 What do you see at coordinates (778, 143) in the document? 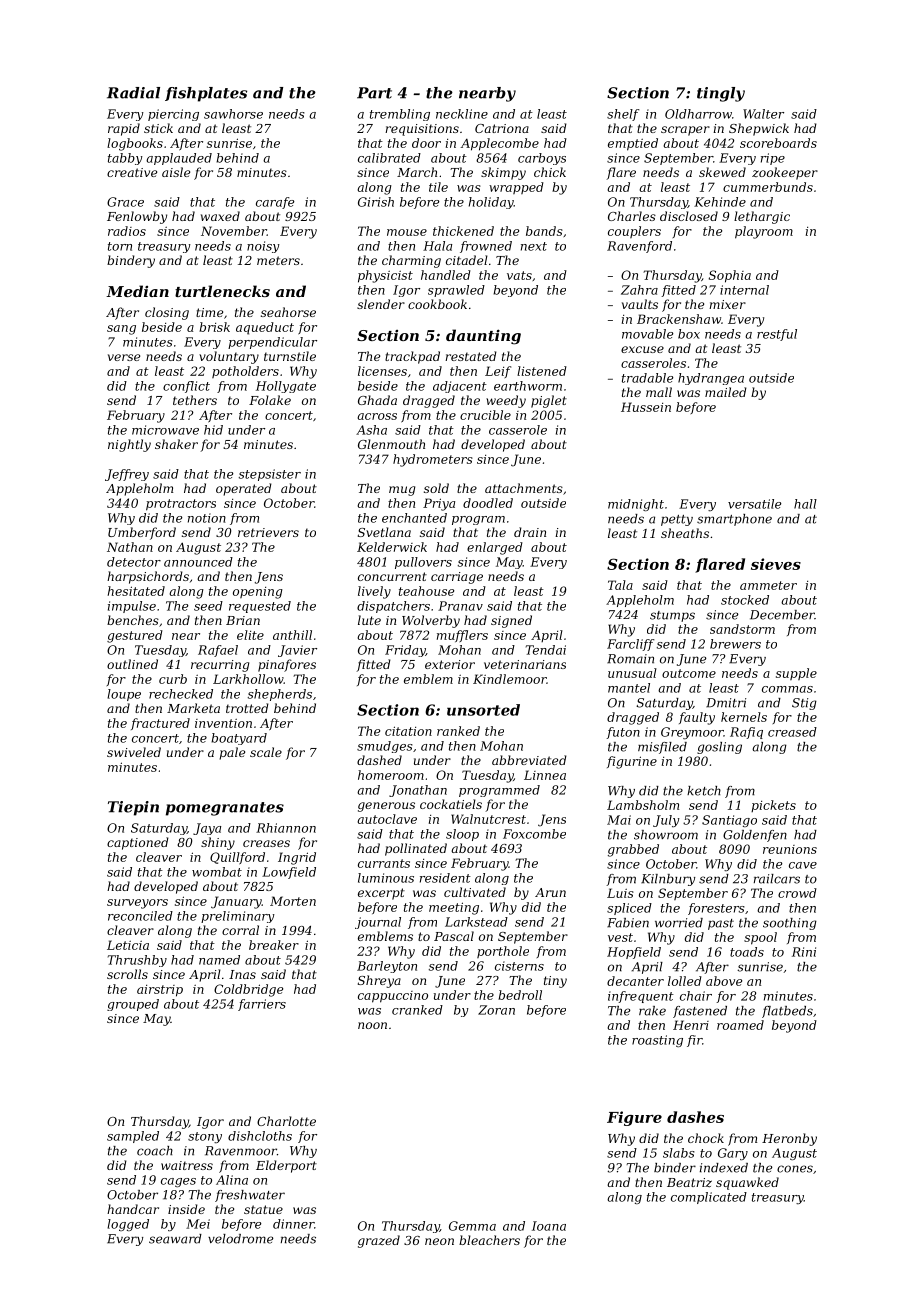
I see `scoreboards` at bounding box center [778, 143].
